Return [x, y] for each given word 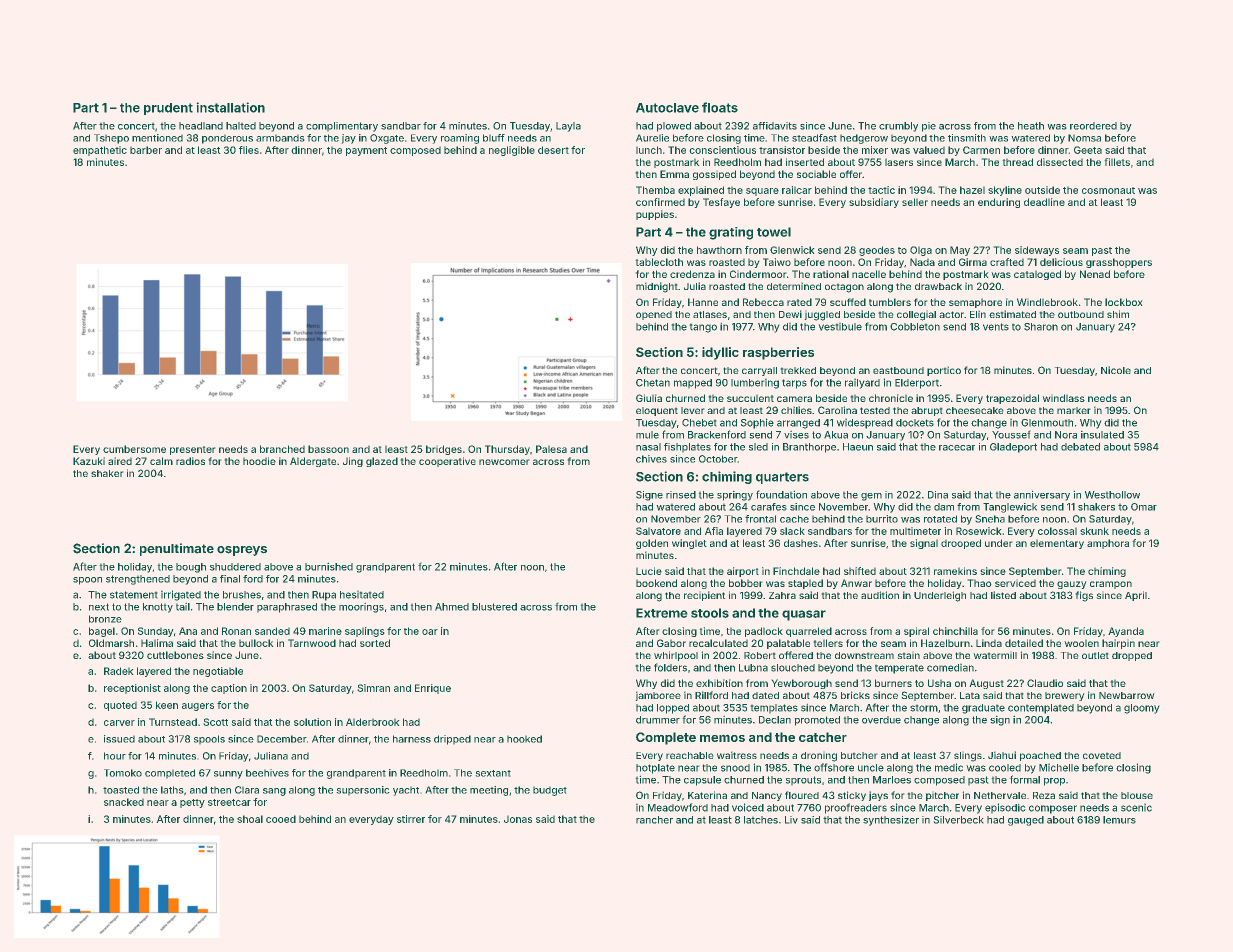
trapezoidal [1012, 399]
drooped [961, 544]
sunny [228, 775]
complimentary [342, 127]
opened [654, 315]
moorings [361, 608]
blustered [494, 607]
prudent [168, 109]
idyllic [720, 353]
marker [1073, 410]
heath [1031, 126]
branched [282, 449]
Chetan [653, 383]
